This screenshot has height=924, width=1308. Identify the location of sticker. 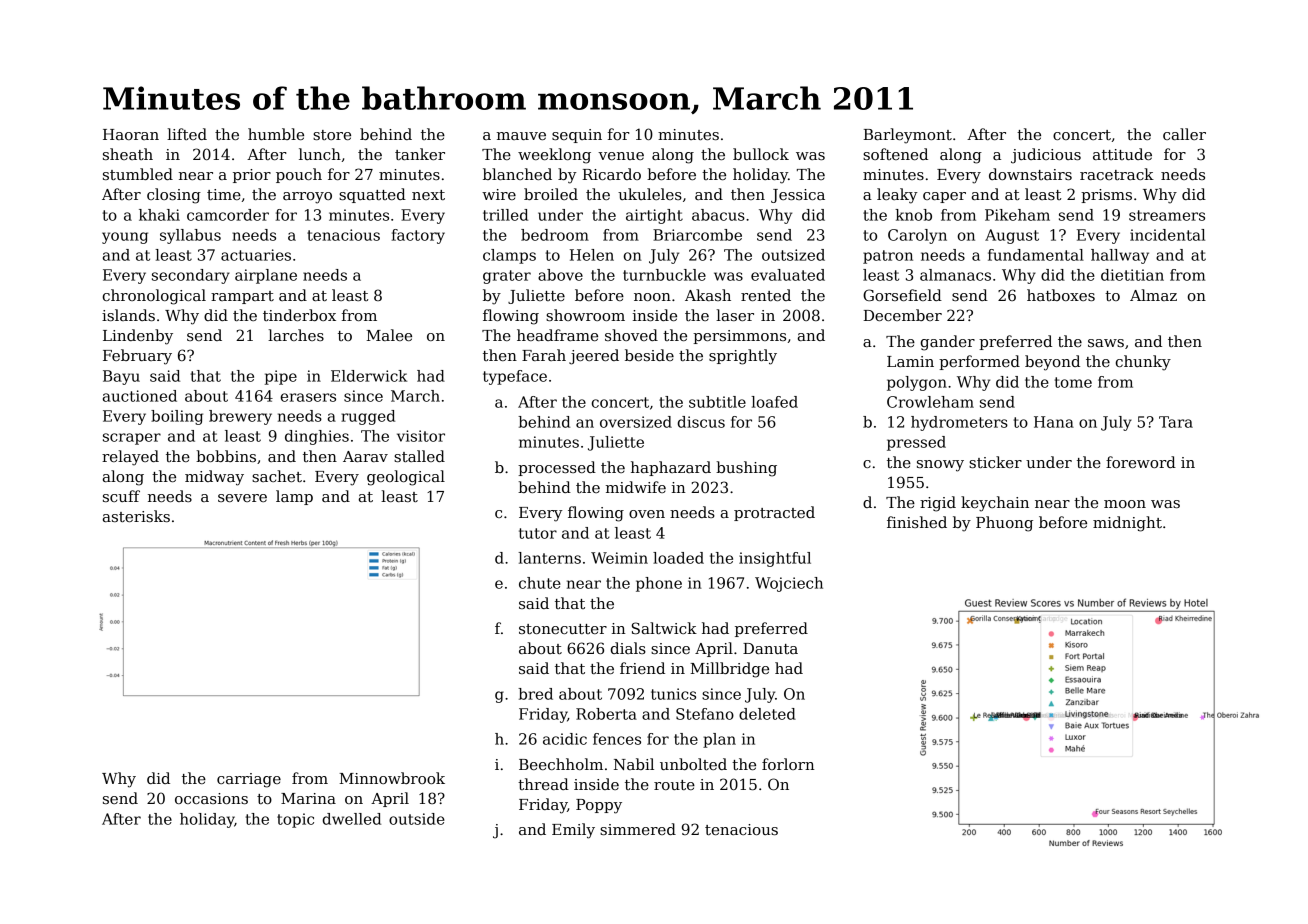
(995, 462).
